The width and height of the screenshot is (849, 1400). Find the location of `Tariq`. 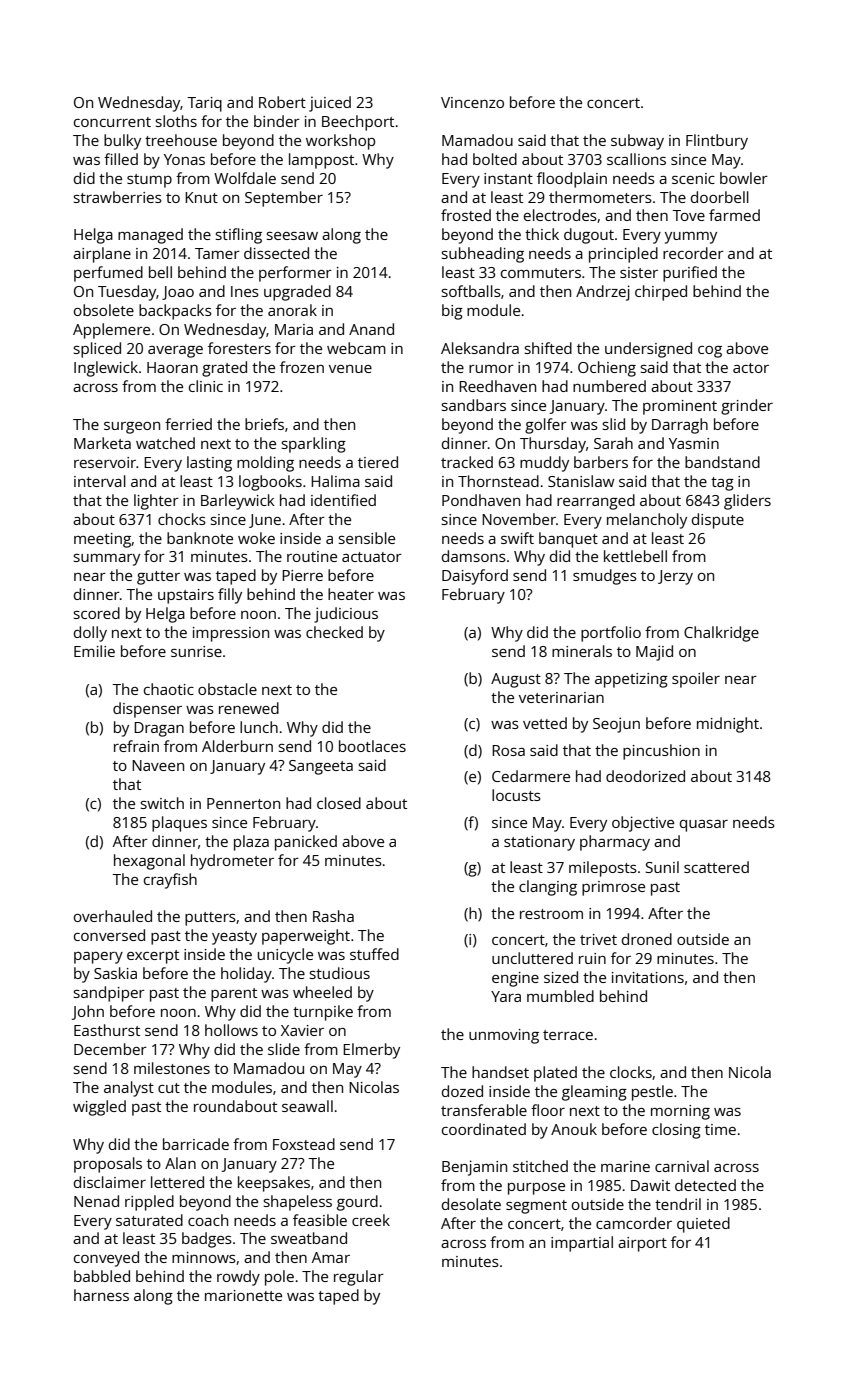

Tariq is located at coordinates (204, 104).
